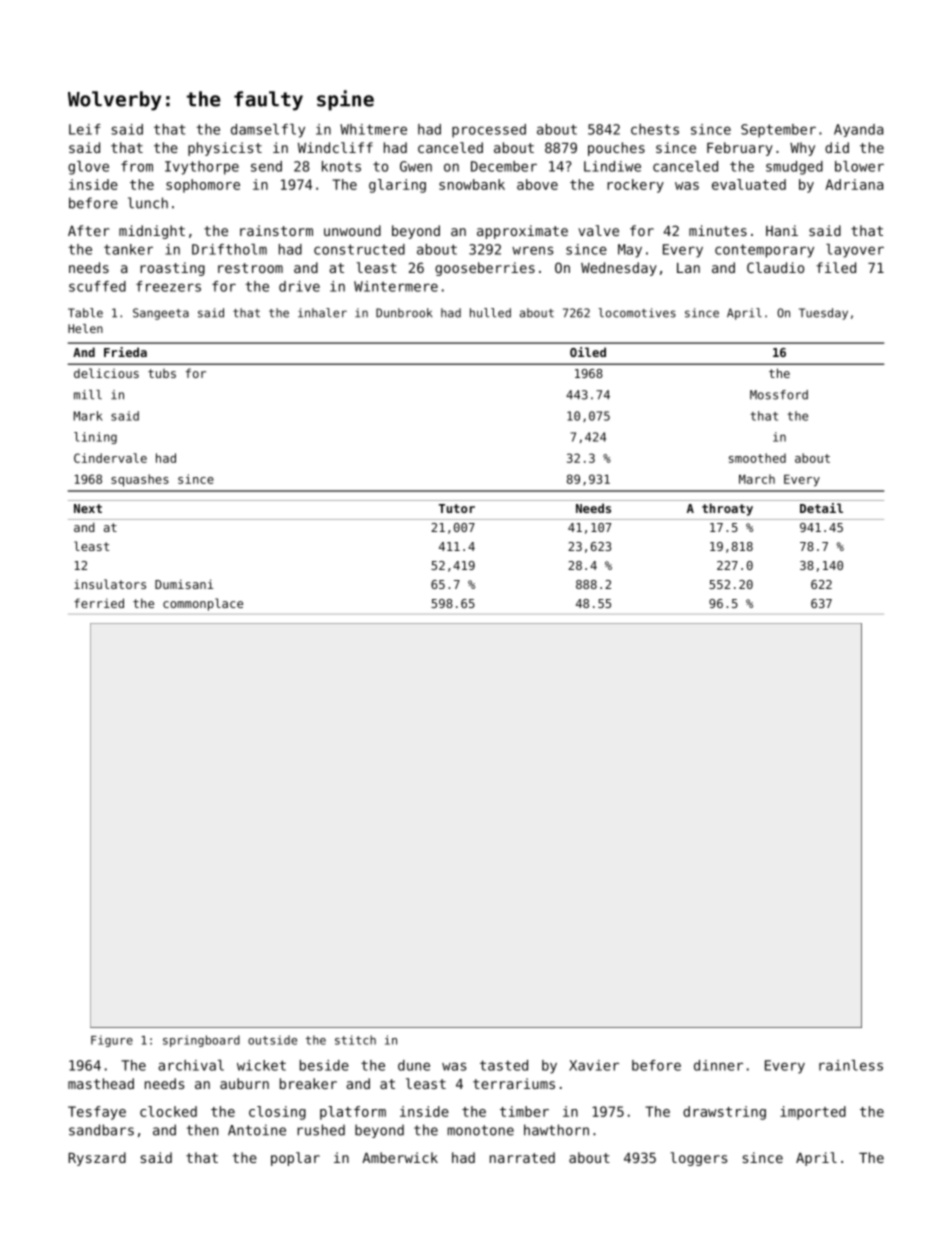 This screenshot has width=952, height=1233. What do you see at coordinates (727, 509) in the screenshot?
I see `throaty` at bounding box center [727, 509].
